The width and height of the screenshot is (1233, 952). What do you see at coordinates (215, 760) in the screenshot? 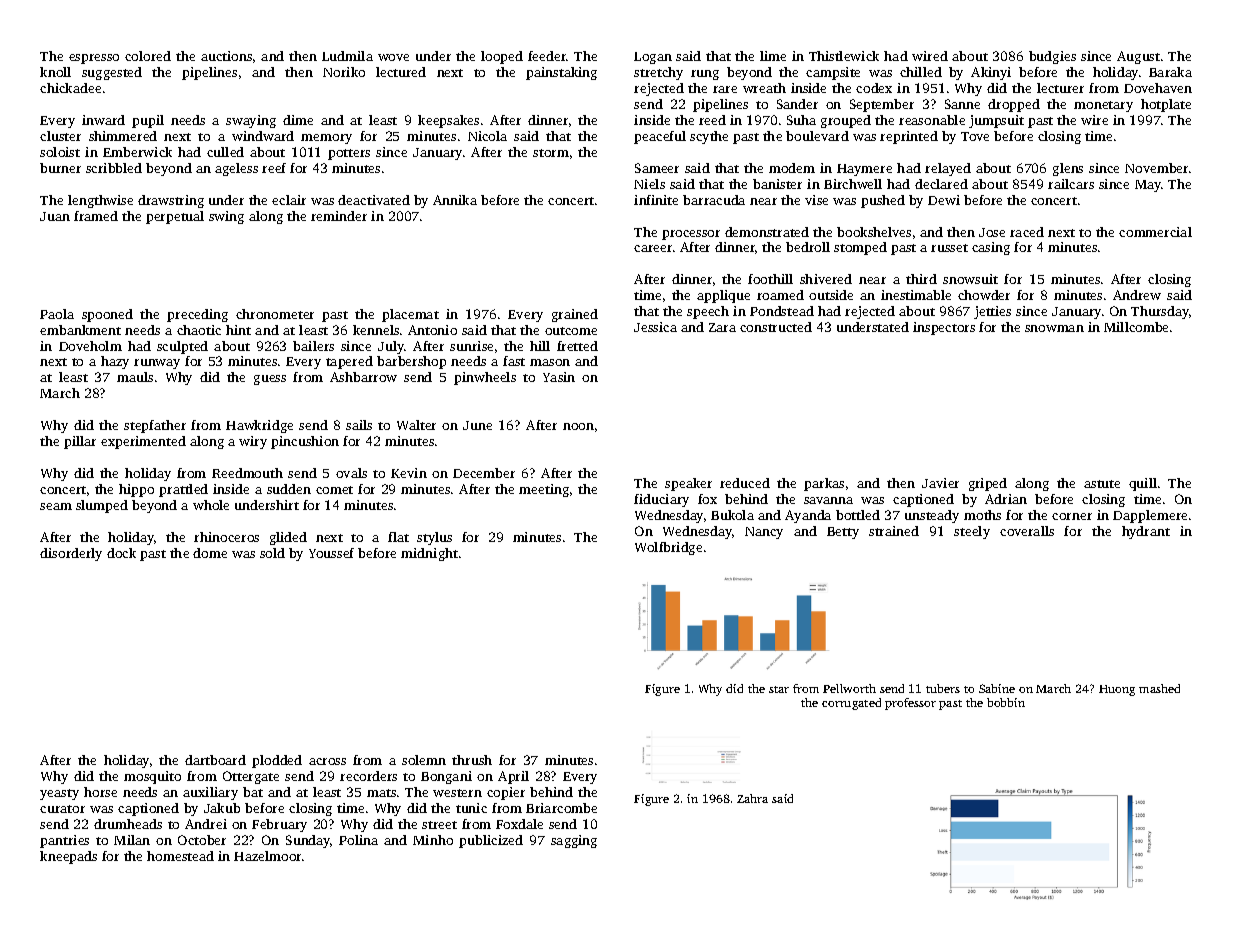
I see `dartboard` at bounding box center [215, 760].
